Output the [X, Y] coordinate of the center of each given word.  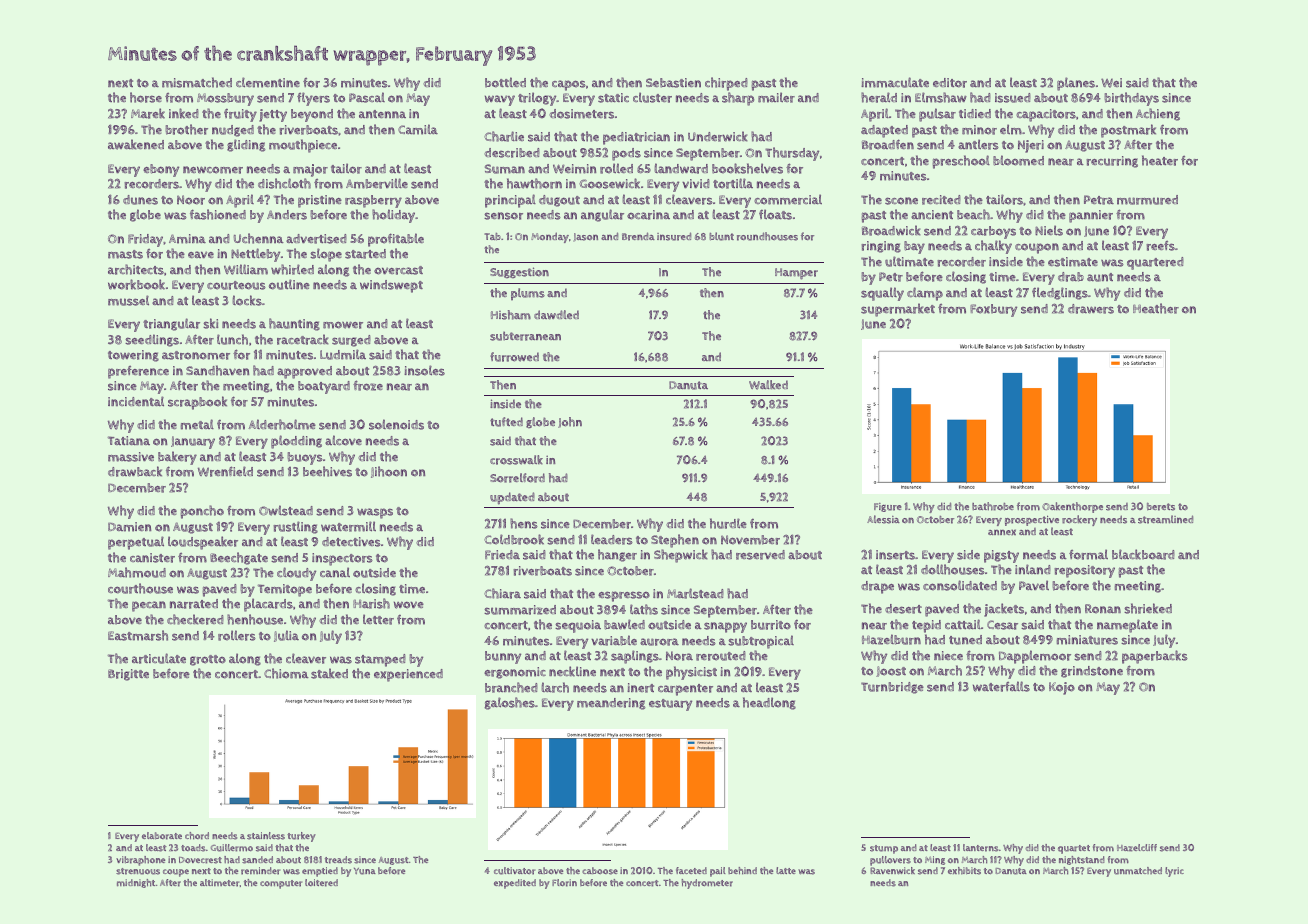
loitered [321, 883]
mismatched [197, 82]
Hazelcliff [1137, 848]
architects [136, 269]
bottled [505, 82]
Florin [564, 883]
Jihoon [389, 472]
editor [950, 83]
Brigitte [128, 675]
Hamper [796, 274]
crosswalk [516, 460]
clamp [925, 294]
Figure [888, 507]
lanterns [980, 848]
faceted [691, 870]
